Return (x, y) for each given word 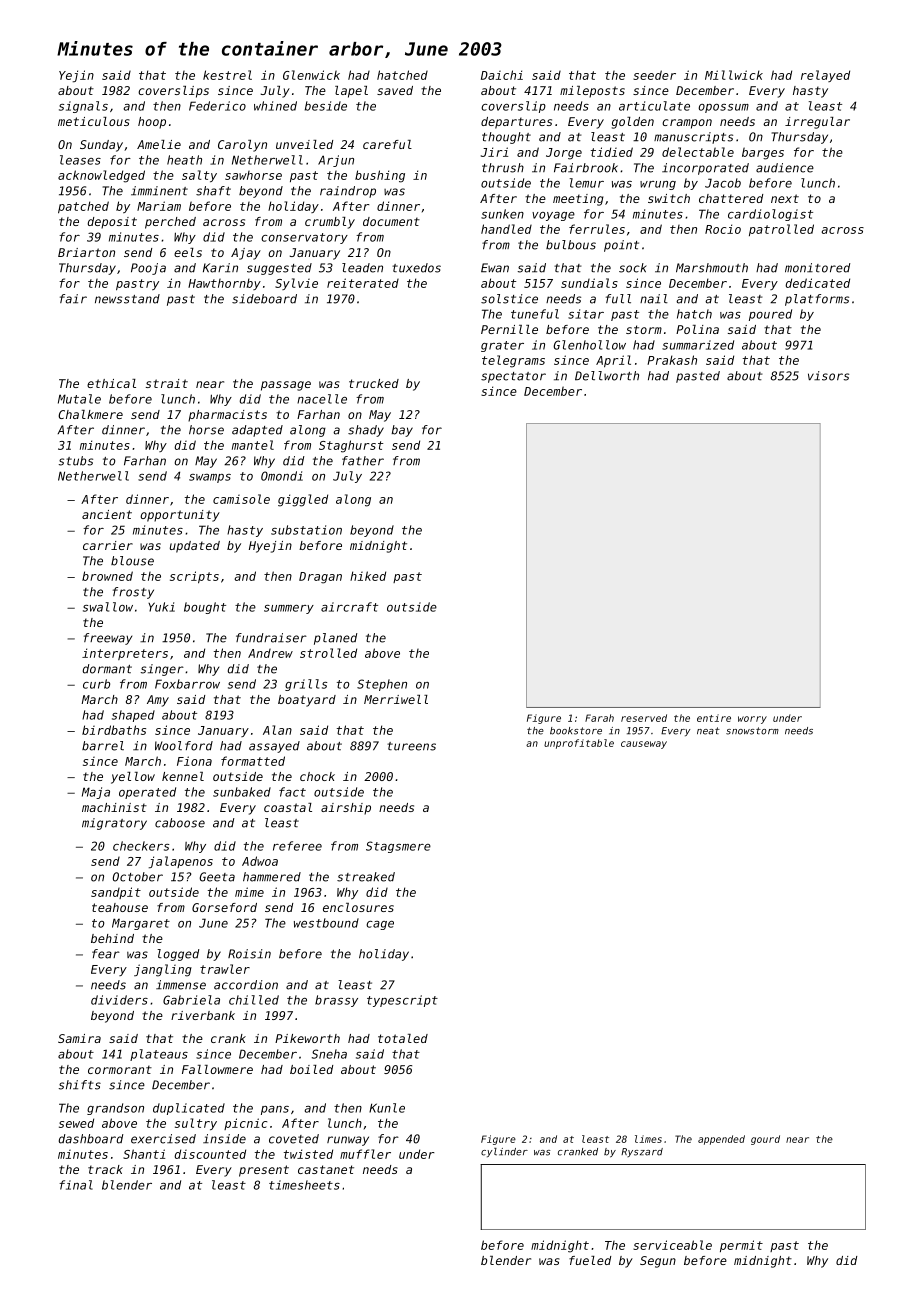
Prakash (672, 360)
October (138, 877)
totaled (403, 1038)
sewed (76, 1123)
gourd (765, 1140)
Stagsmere (398, 847)
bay (402, 431)
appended (721, 1140)
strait (167, 383)
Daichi (502, 75)
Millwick (734, 75)
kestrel (227, 75)
